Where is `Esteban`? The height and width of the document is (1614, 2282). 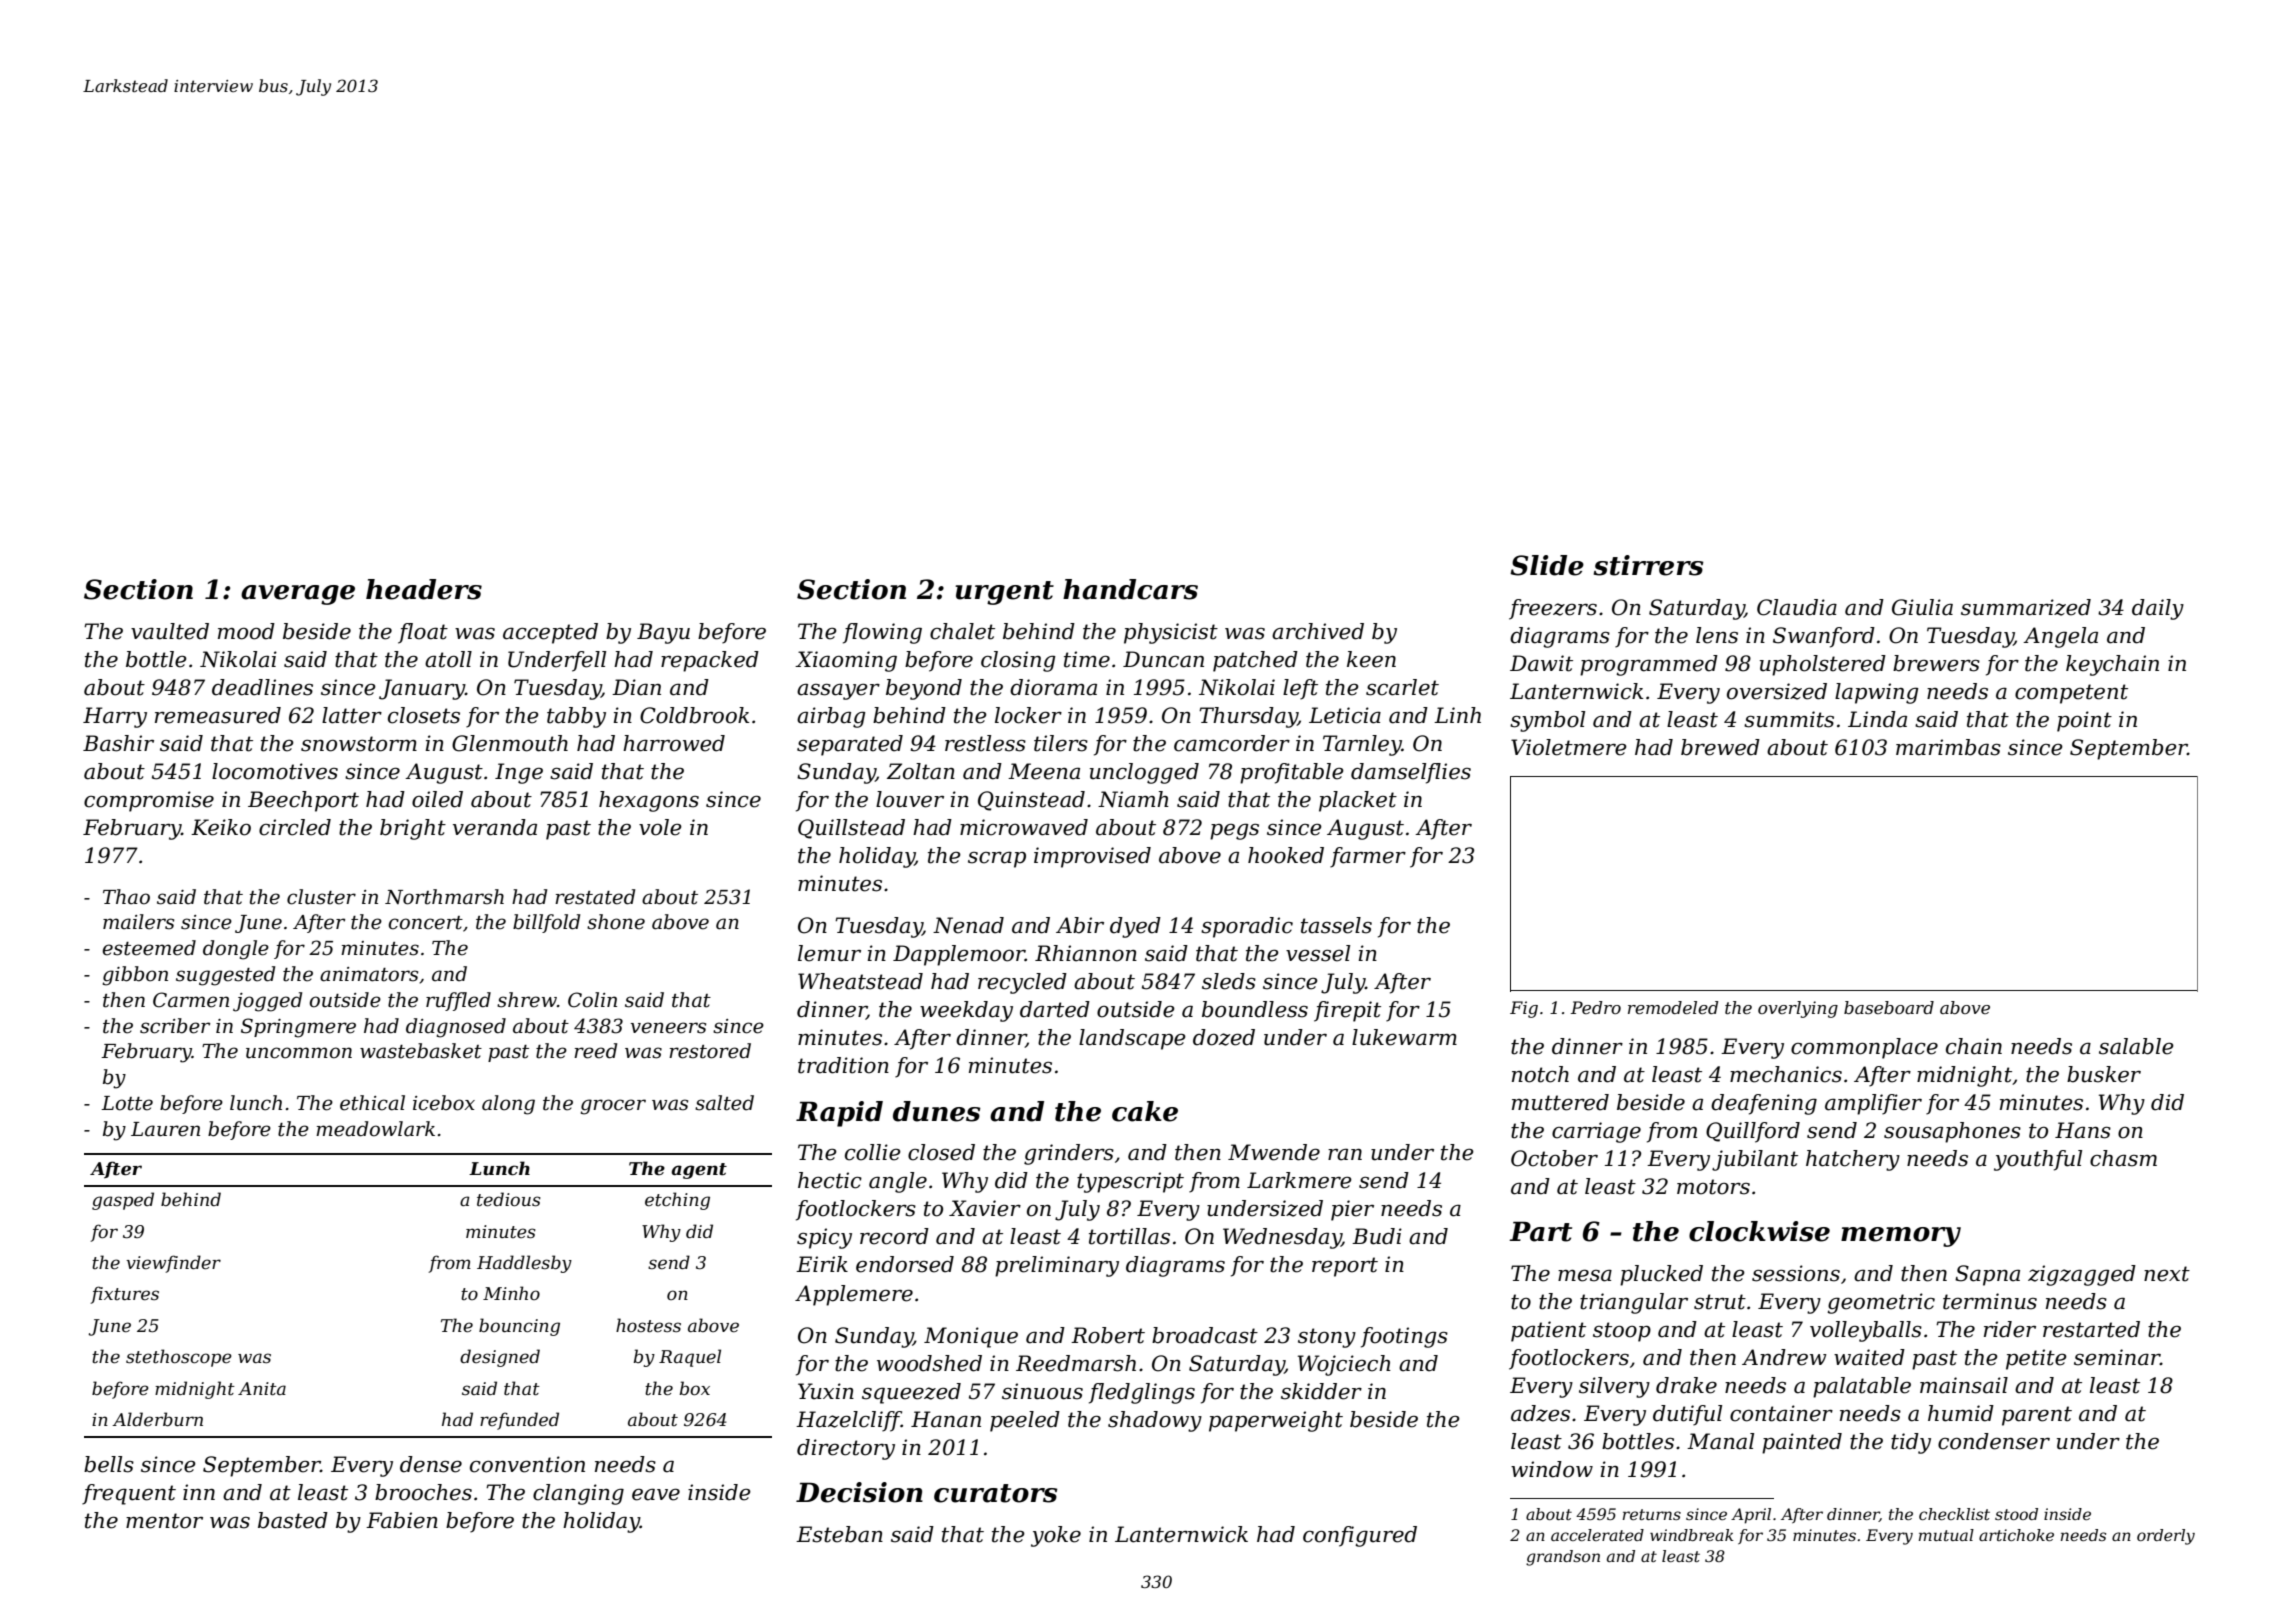
Esteban is located at coordinates (839, 1534).
